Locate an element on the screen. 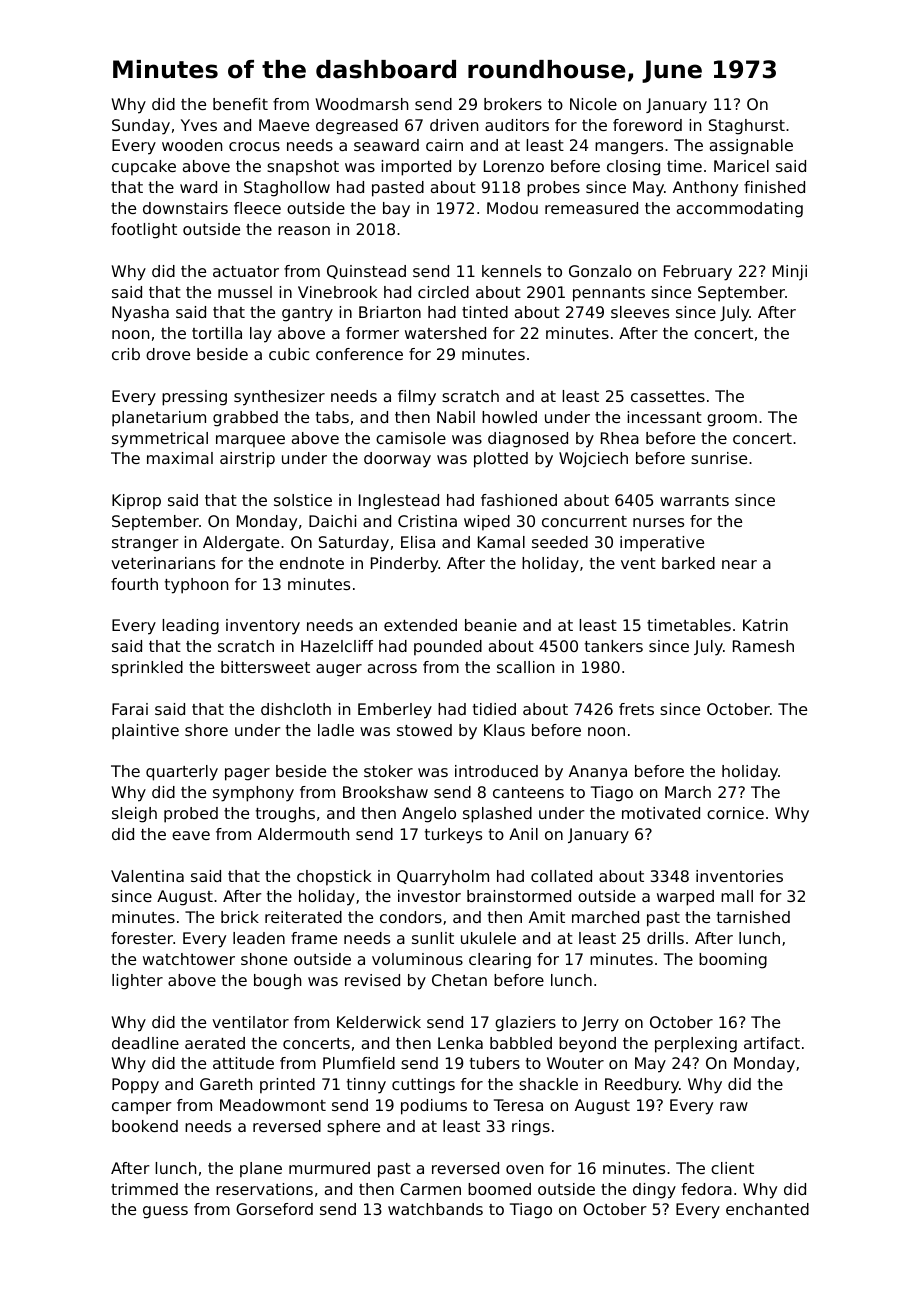  Nicole is located at coordinates (593, 104).
